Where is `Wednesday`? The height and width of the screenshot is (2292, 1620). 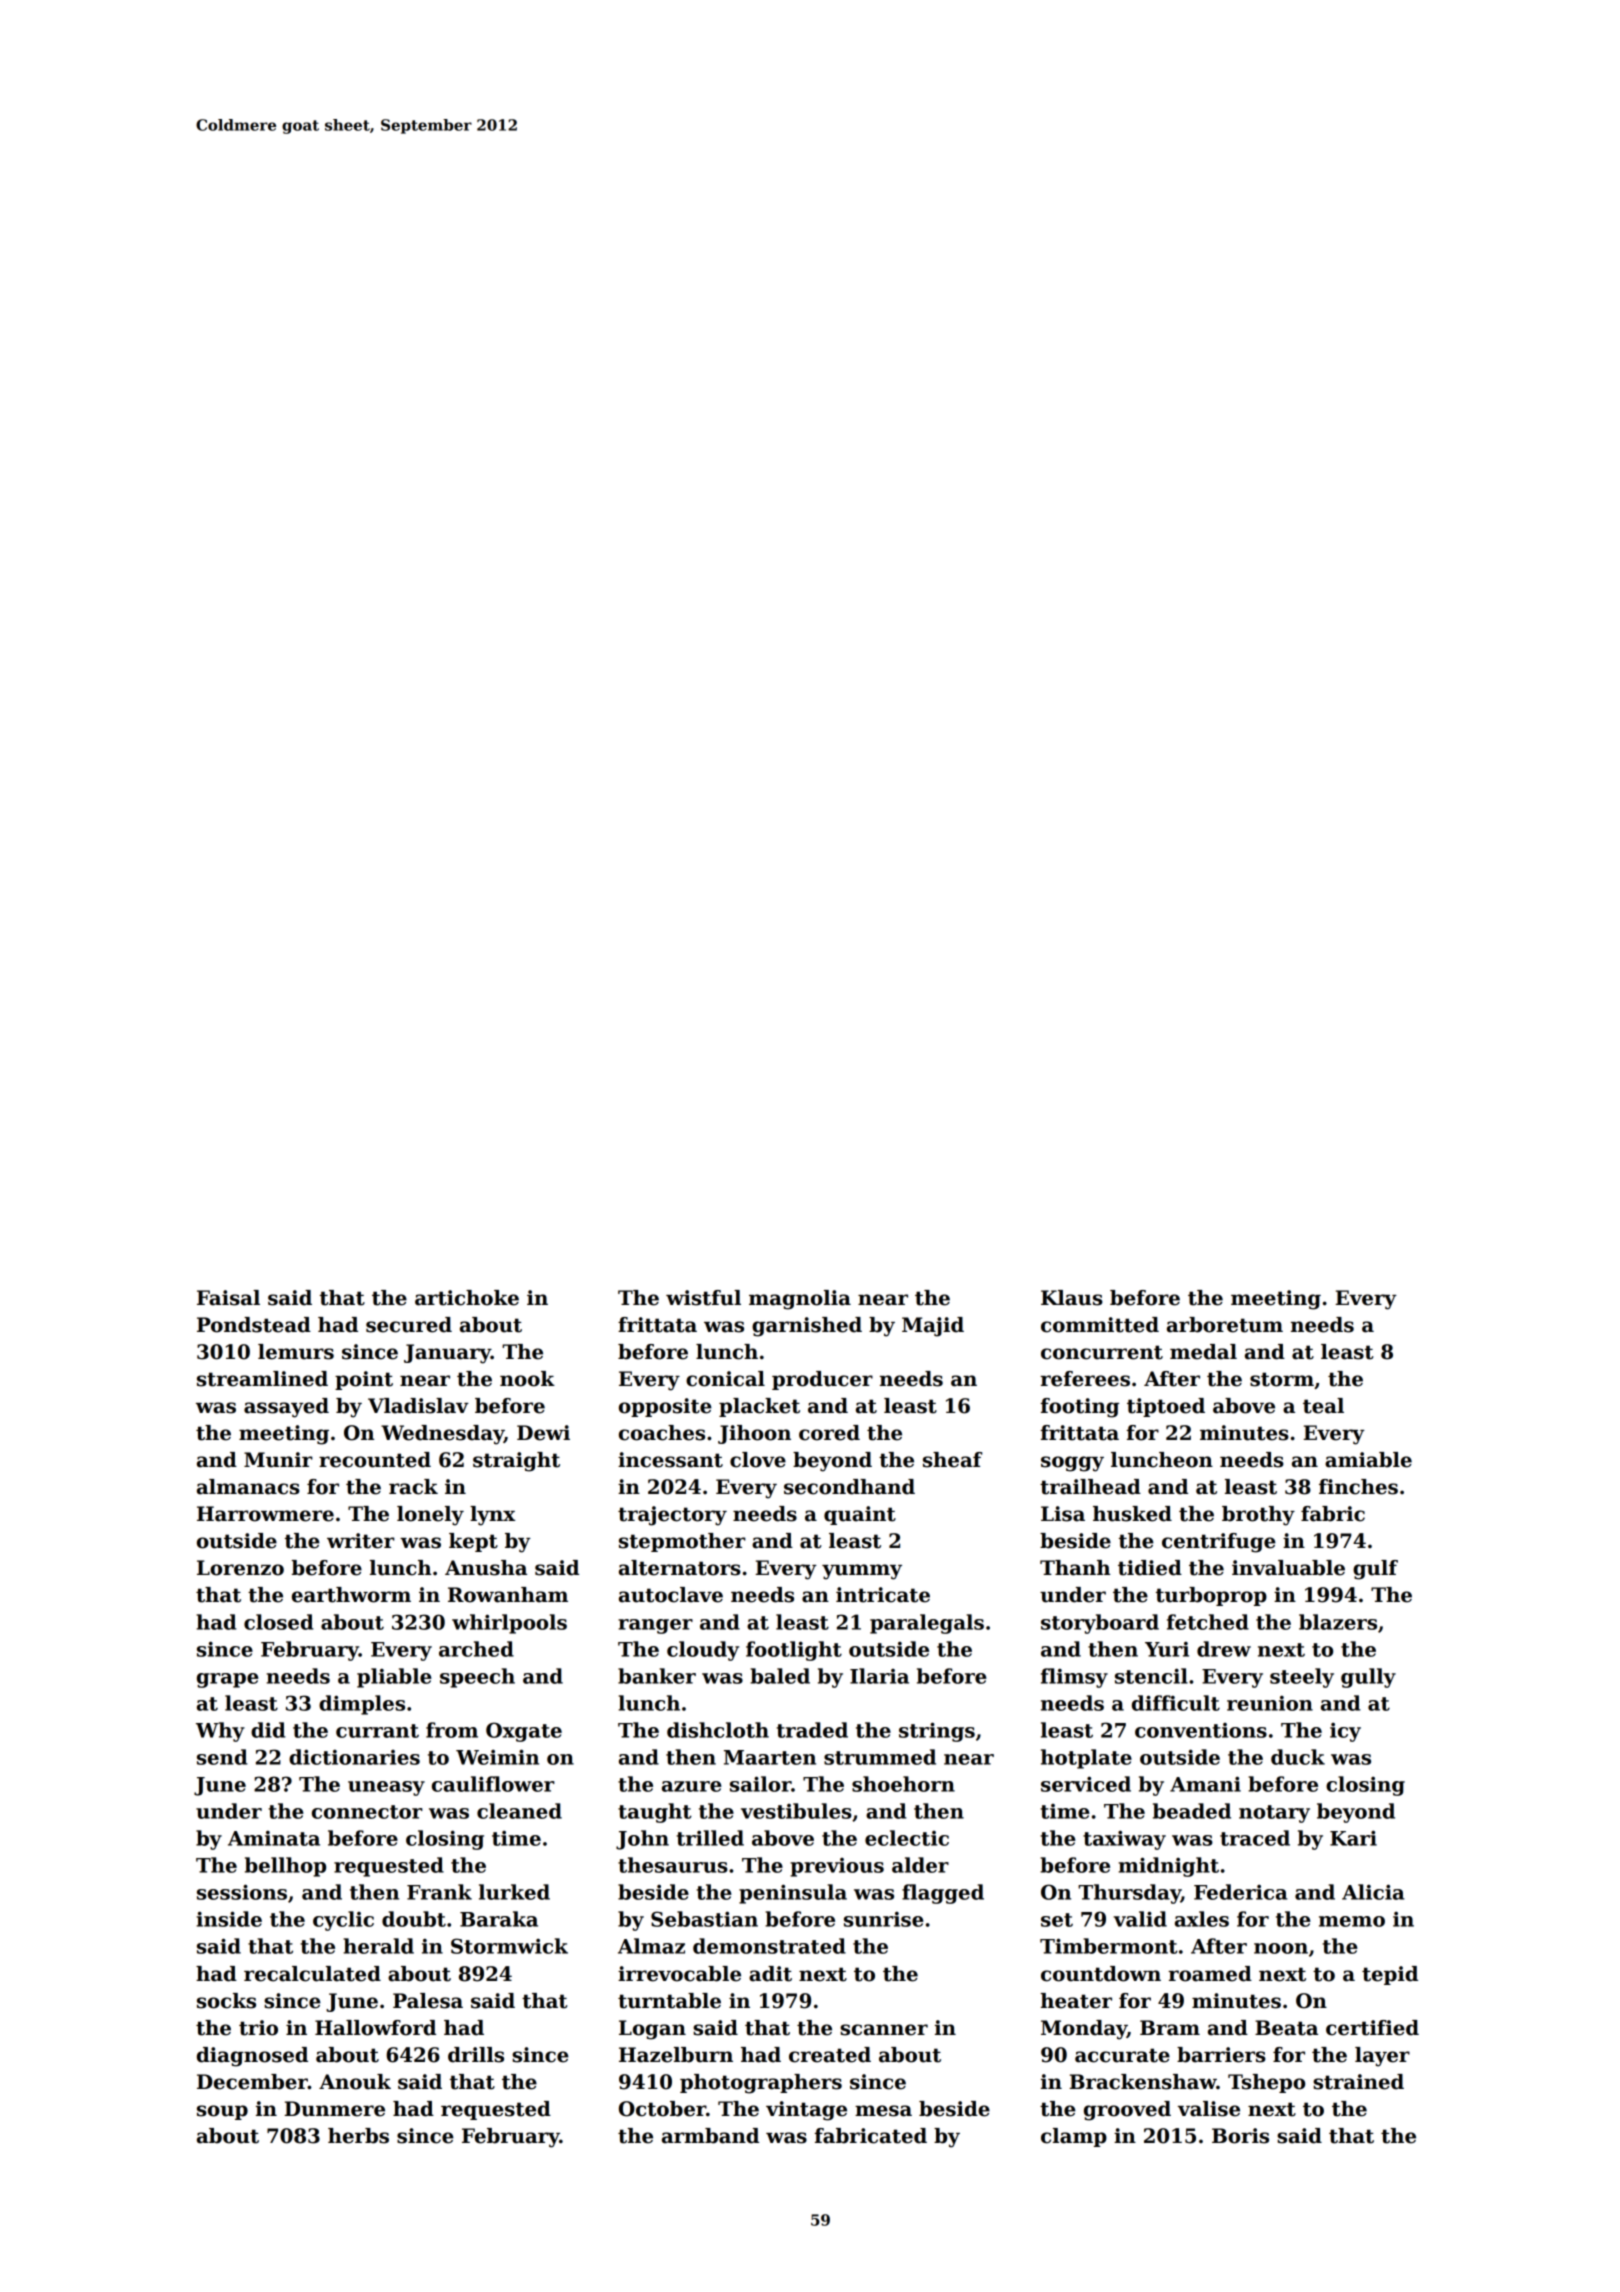
Wednesday is located at coordinates (442, 1435).
